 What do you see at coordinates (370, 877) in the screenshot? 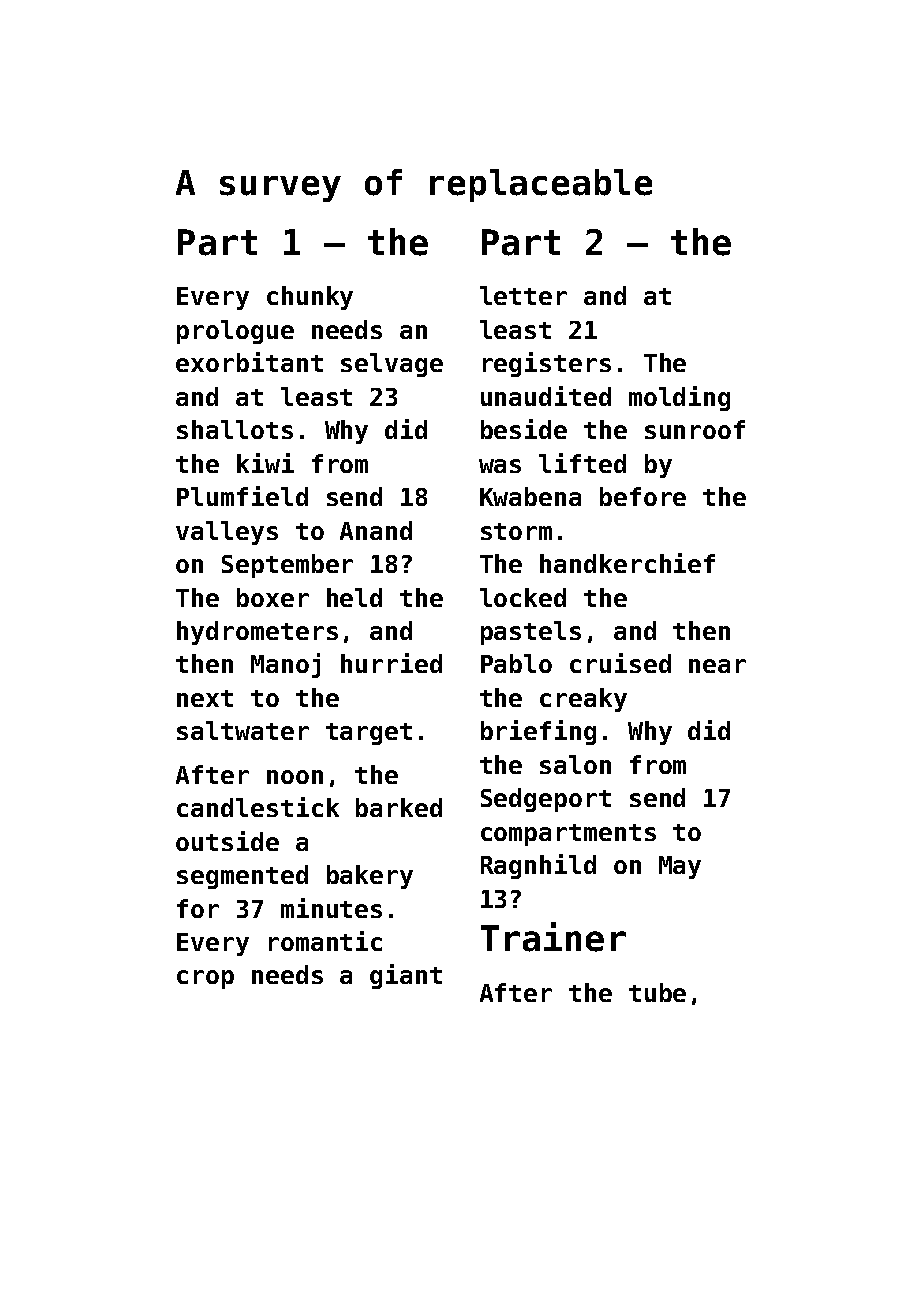
I see `bakery` at bounding box center [370, 877].
